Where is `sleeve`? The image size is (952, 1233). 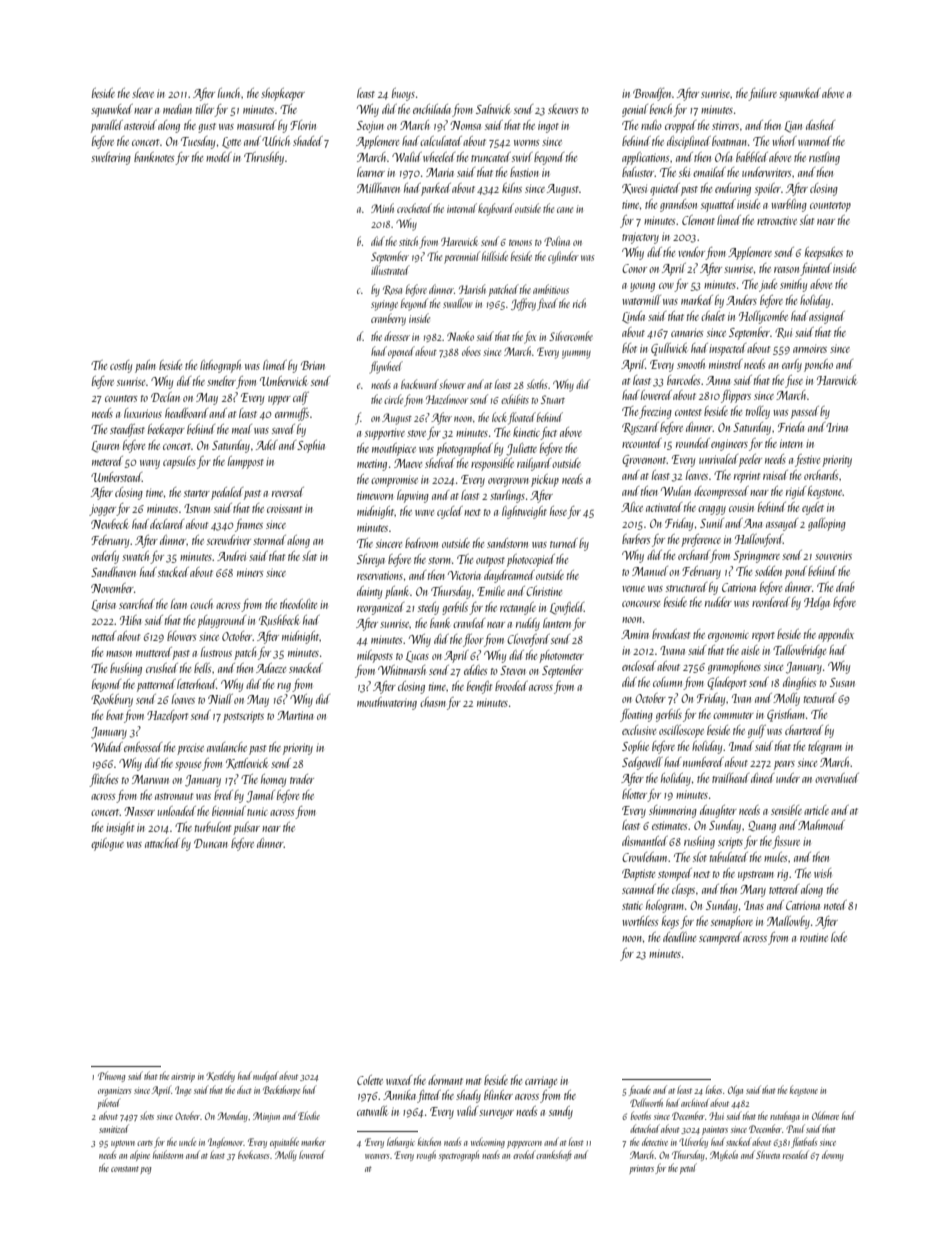
sleeve is located at coordinates (143, 93).
